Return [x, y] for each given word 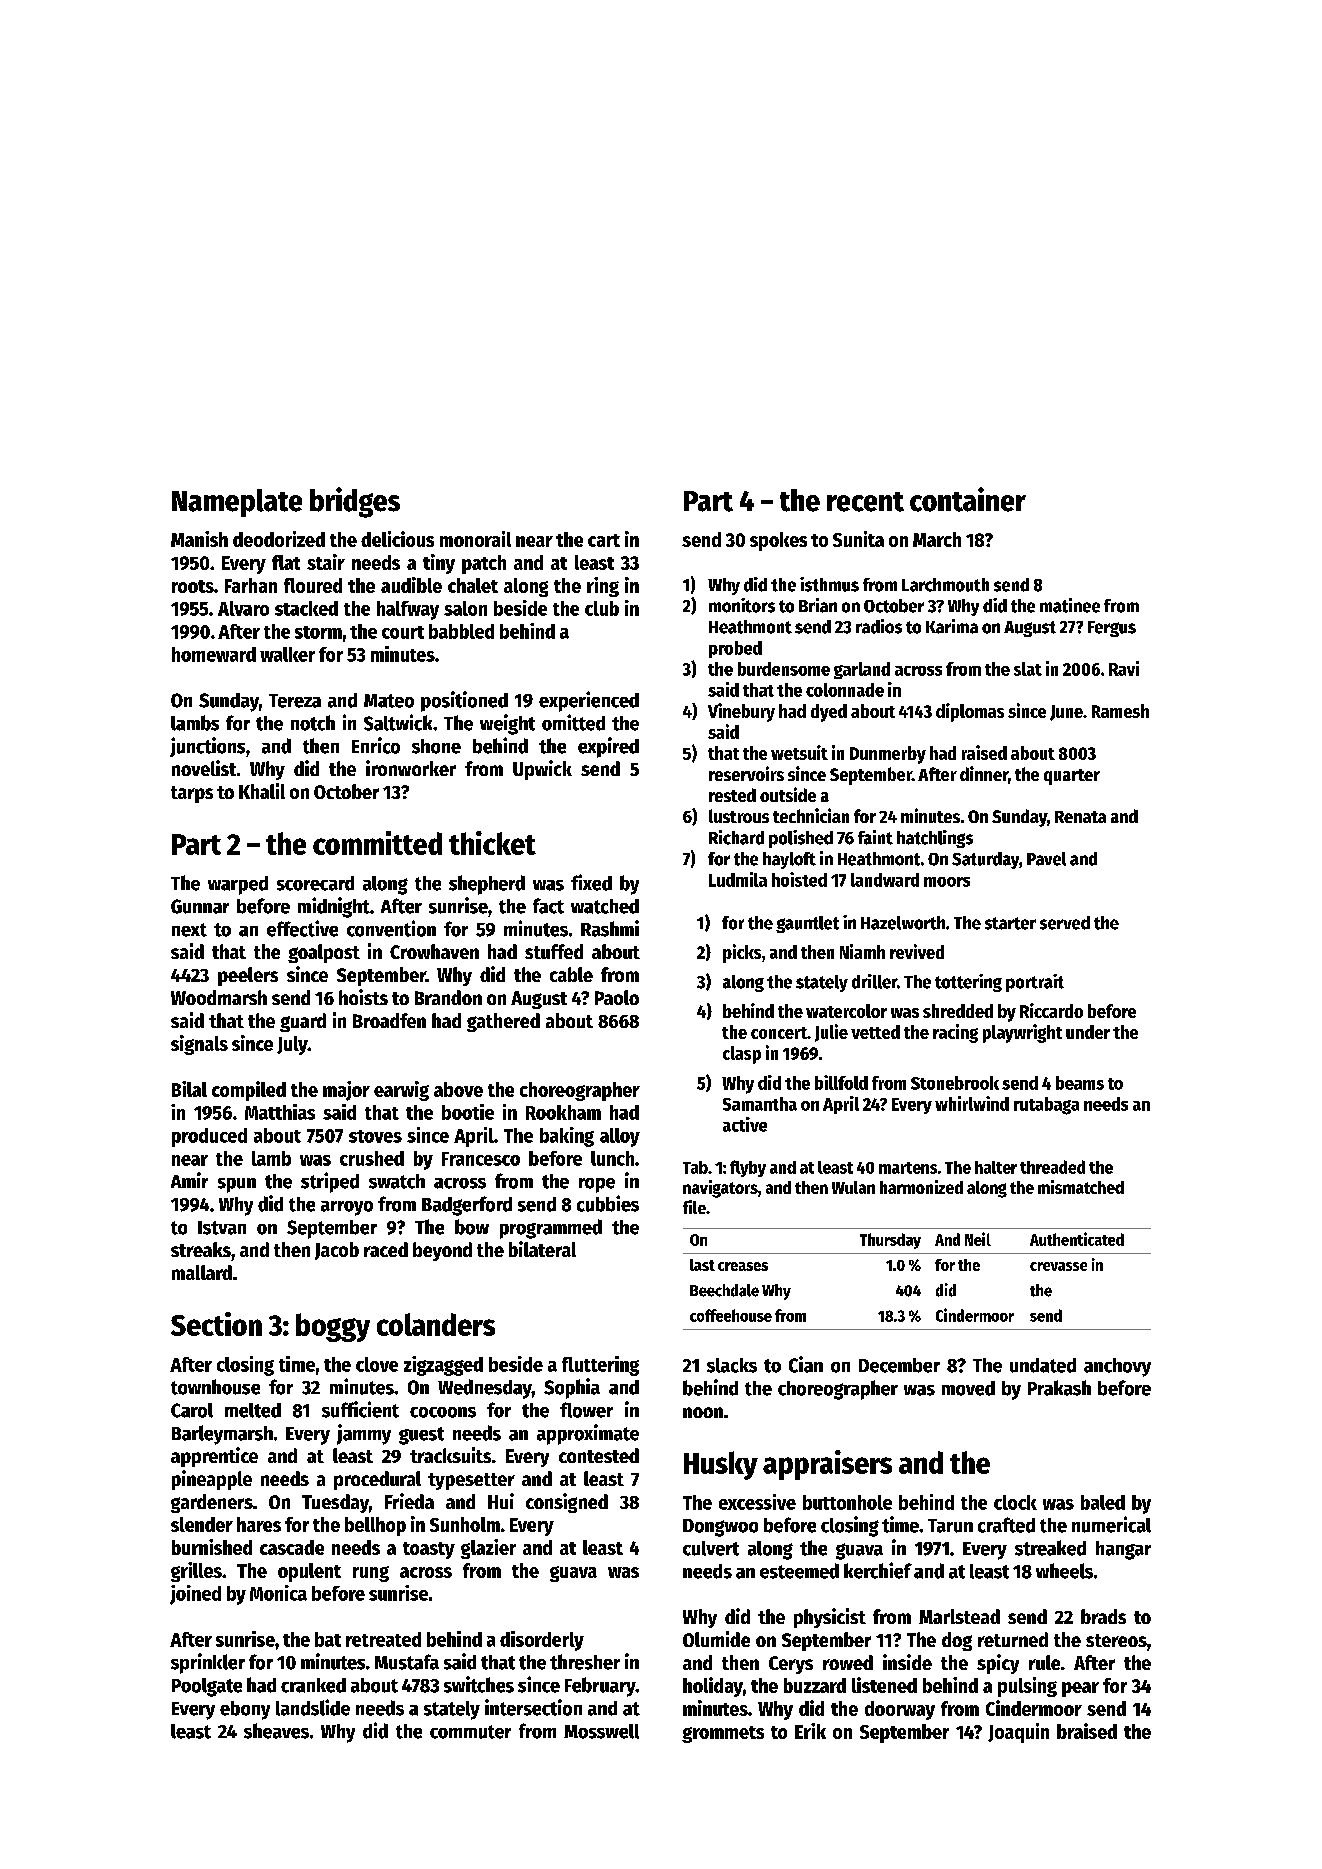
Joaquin [1018, 1733]
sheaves [276, 1731]
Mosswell [601, 1731]
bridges [355, 502]
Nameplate [237, 503]
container [968, 499]
